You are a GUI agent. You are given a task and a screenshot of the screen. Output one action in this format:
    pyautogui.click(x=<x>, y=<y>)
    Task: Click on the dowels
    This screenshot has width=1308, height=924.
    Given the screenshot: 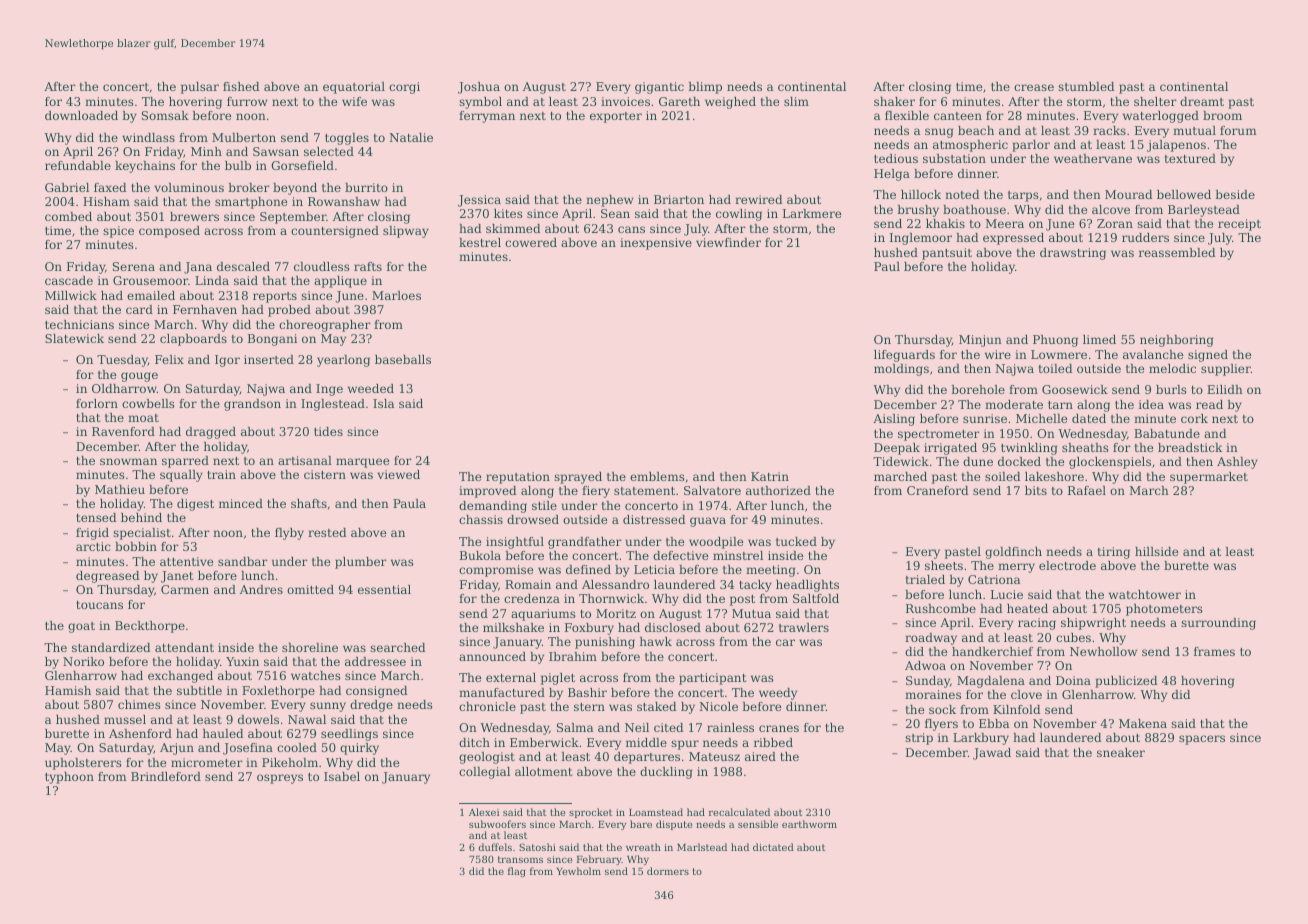 What is the action you would take?
    pyautogui.click(x=258, y=719)
